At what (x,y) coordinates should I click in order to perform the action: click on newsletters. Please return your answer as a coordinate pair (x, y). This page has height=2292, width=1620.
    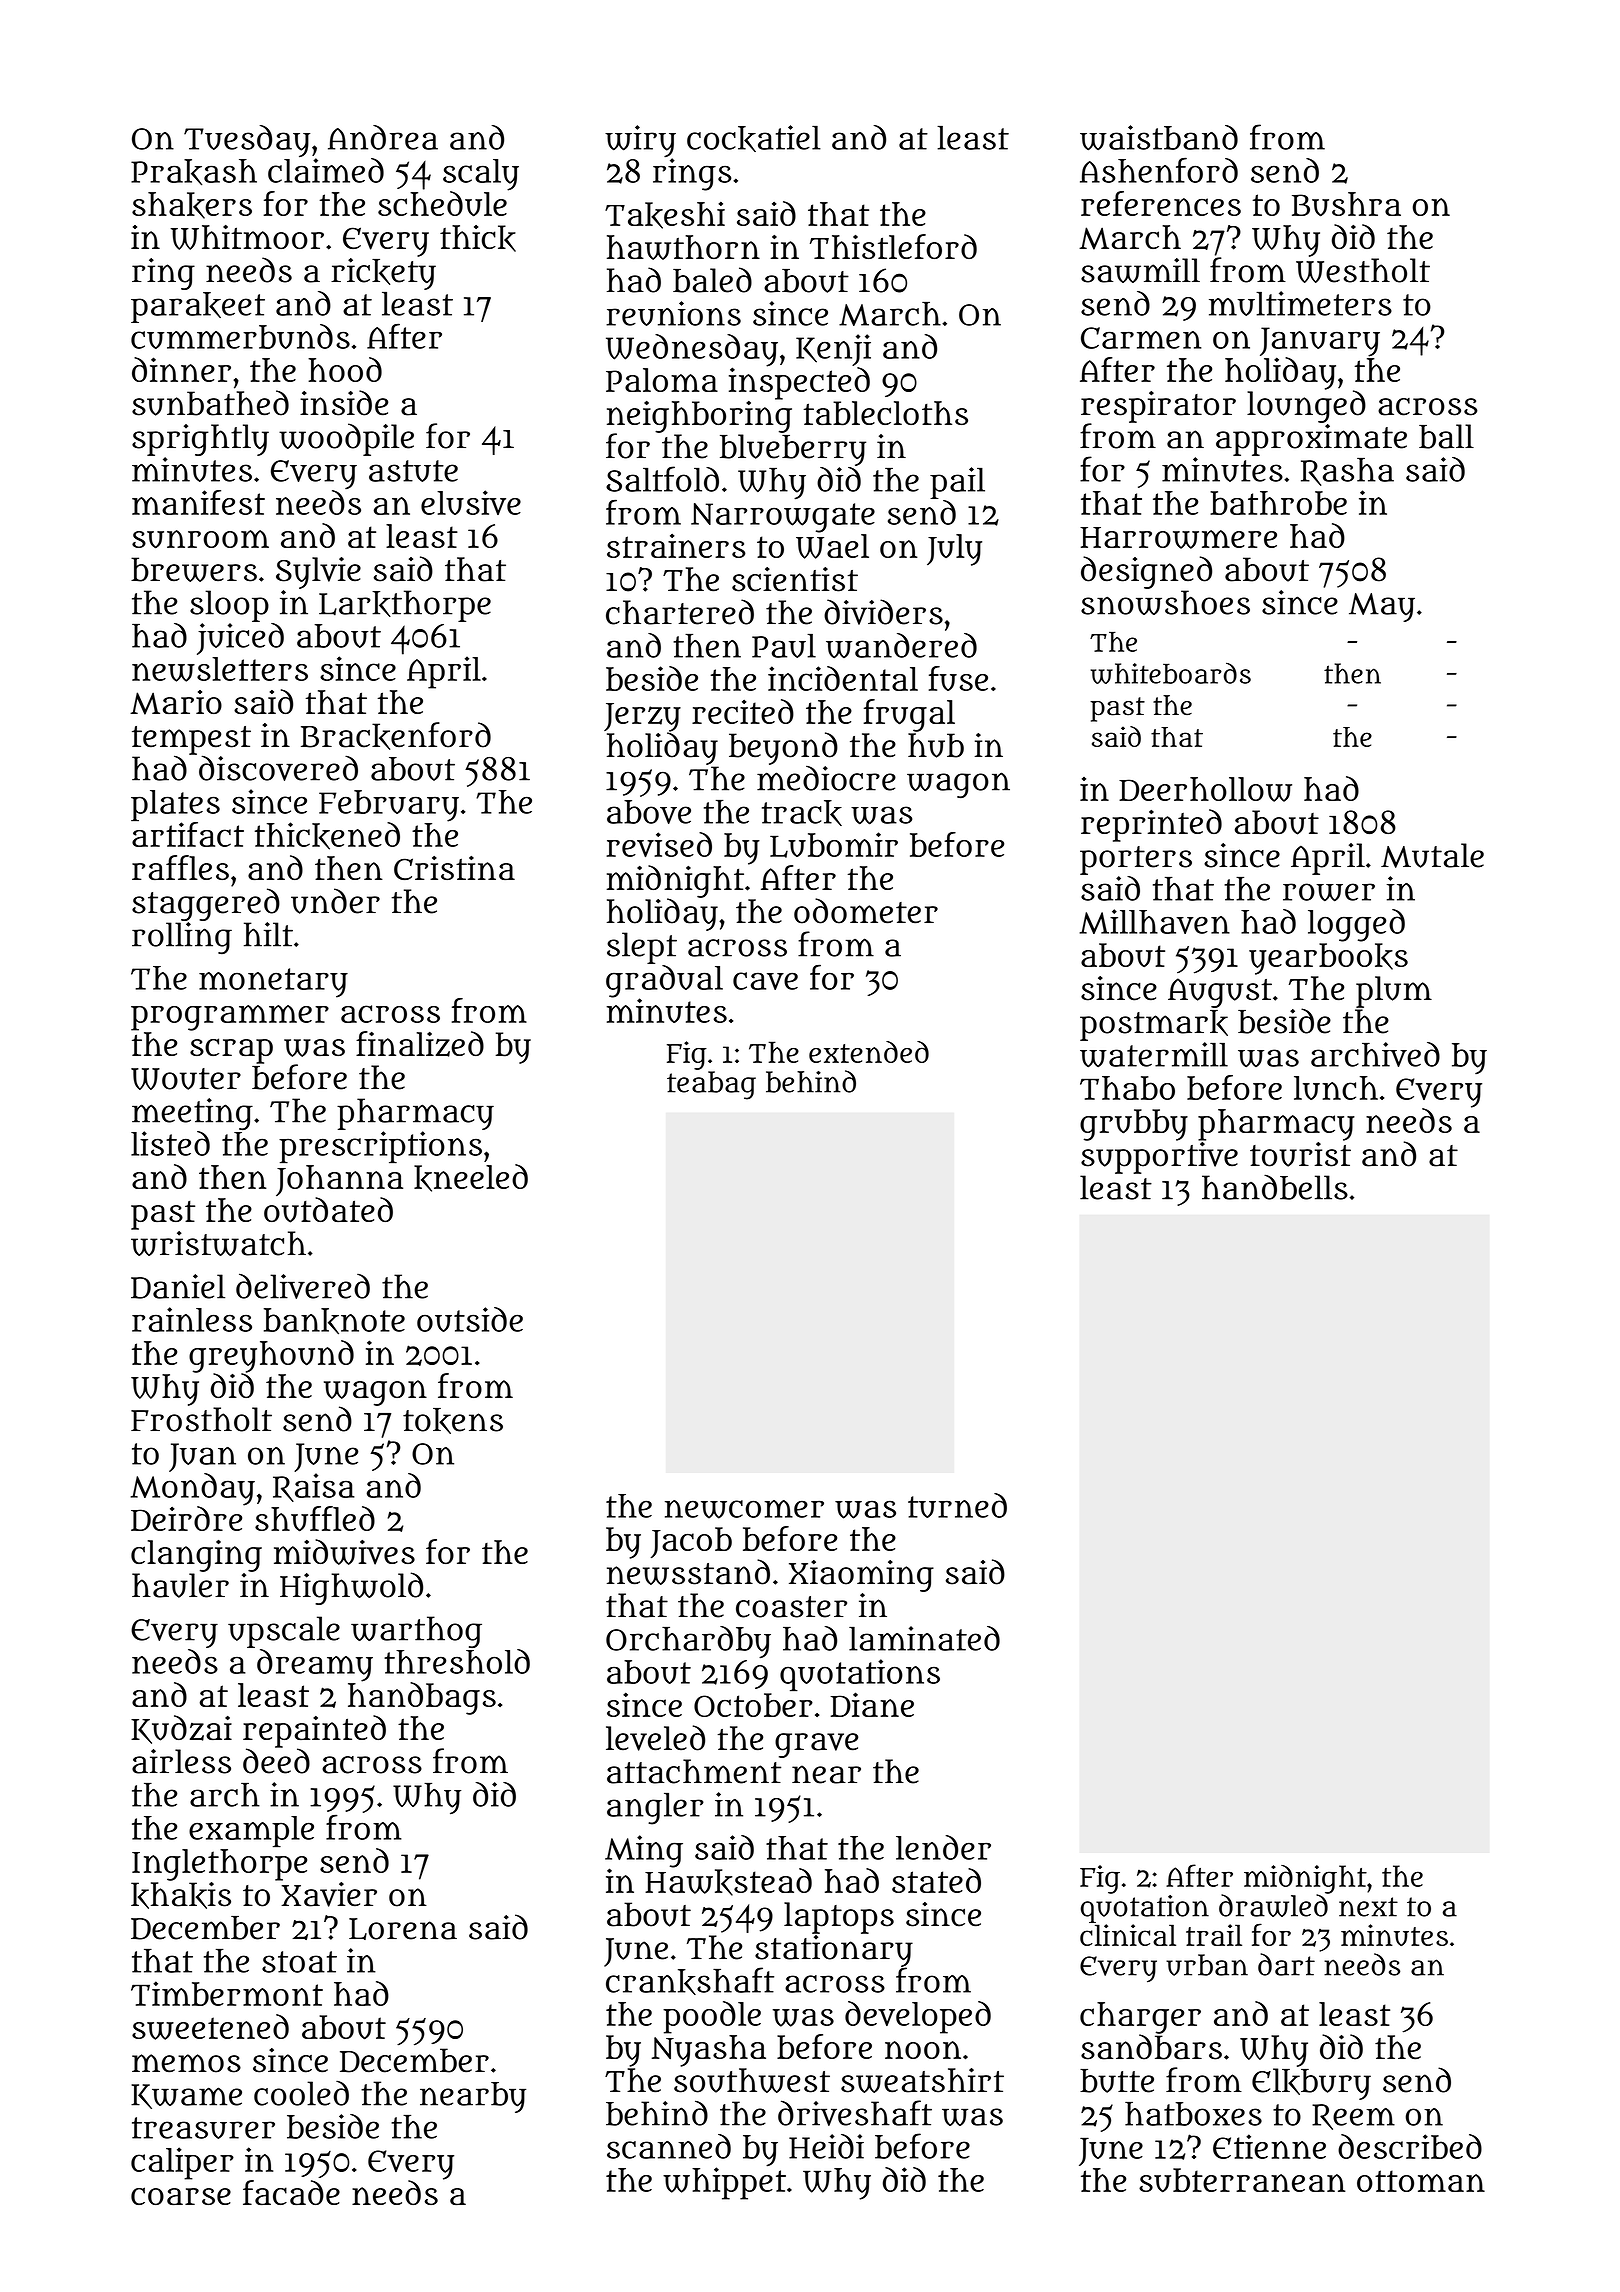
    Looking at the image, I should click on (220, 669).
